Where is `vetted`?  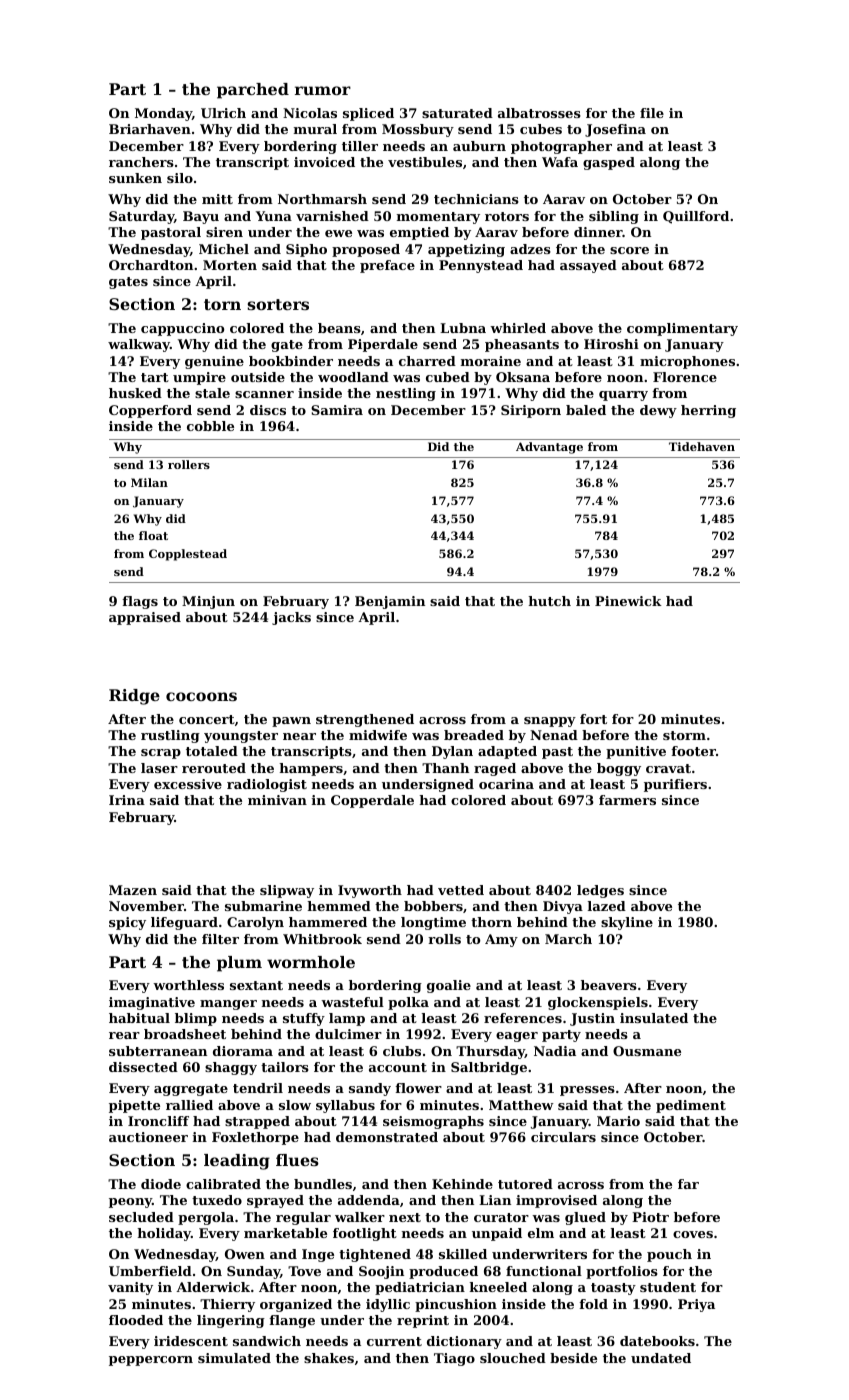
vetted is located at coordinates (461, 890).
